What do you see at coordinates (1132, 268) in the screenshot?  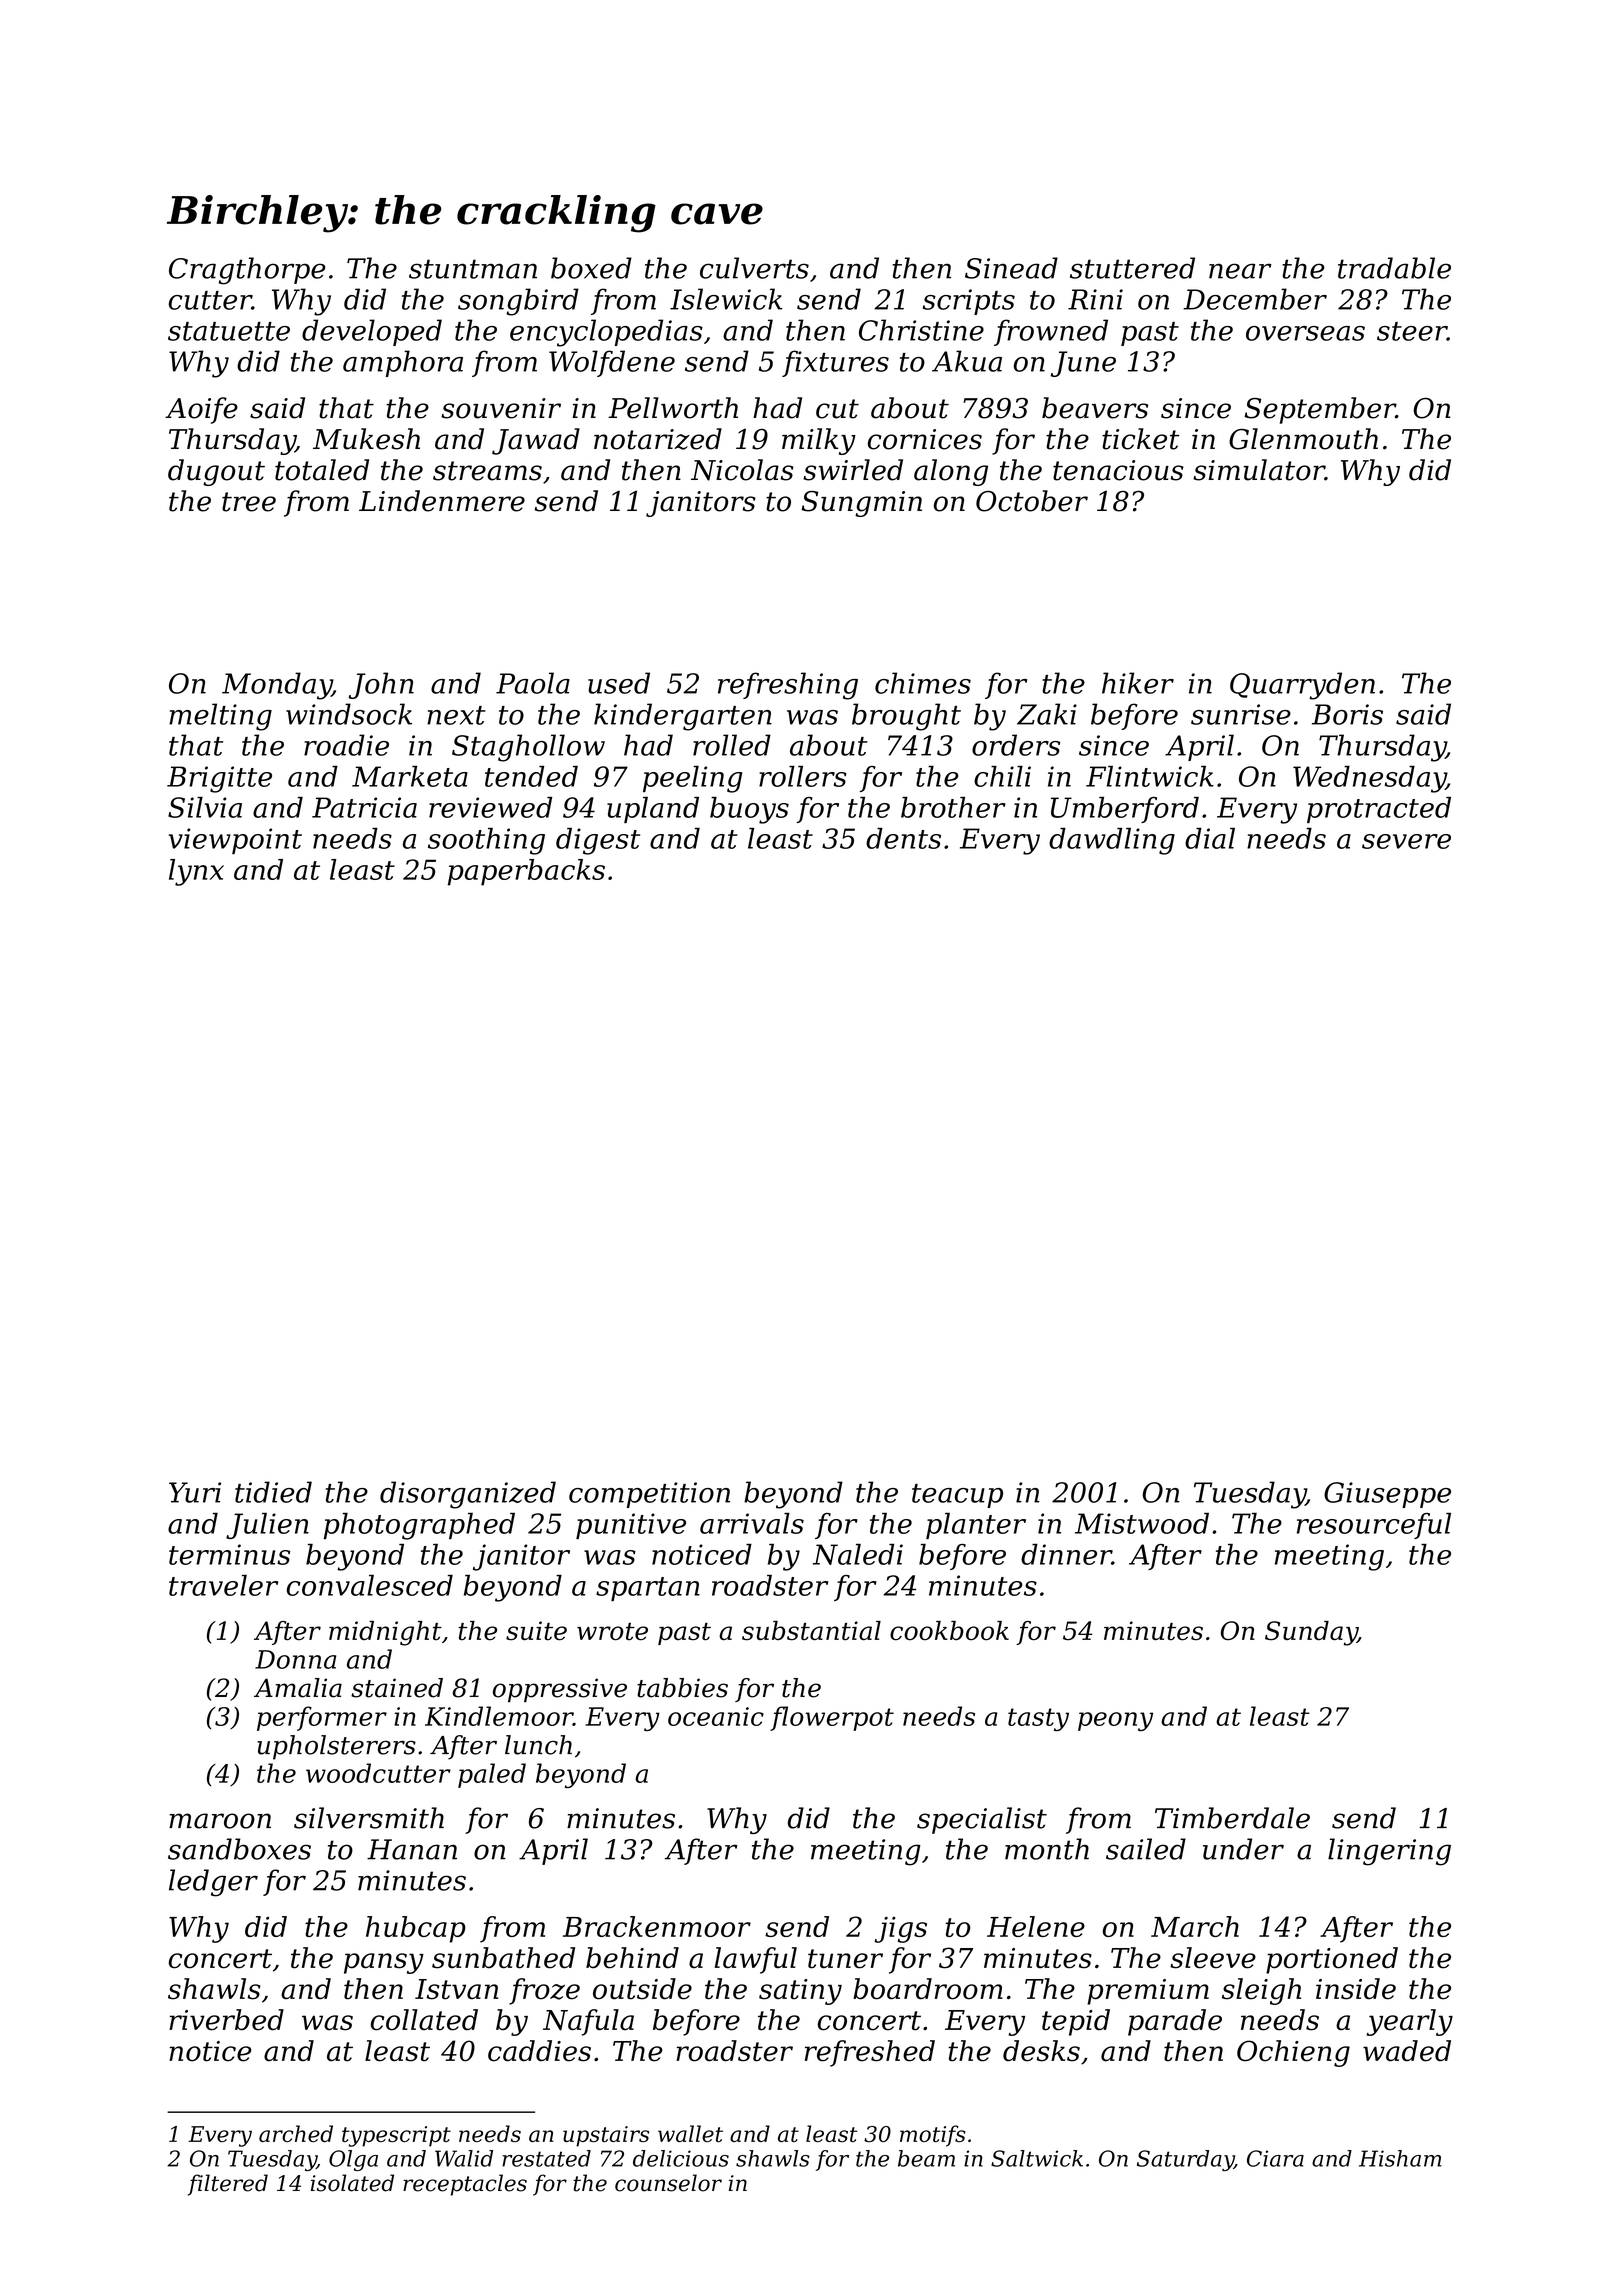 I see `stuttered` at bounding box center [1132, 268].
